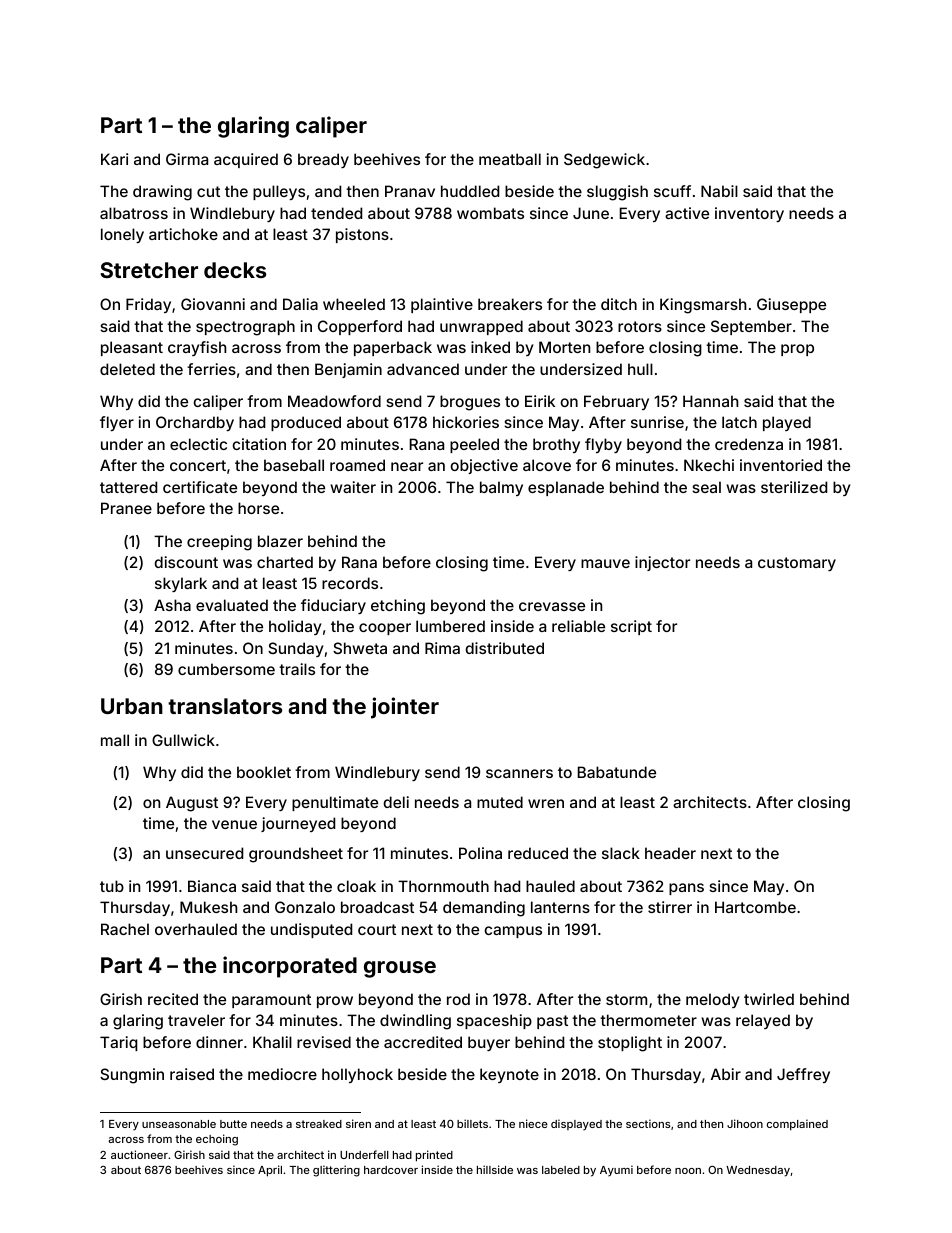  I want to click on inventoried, so click(781, 465).
